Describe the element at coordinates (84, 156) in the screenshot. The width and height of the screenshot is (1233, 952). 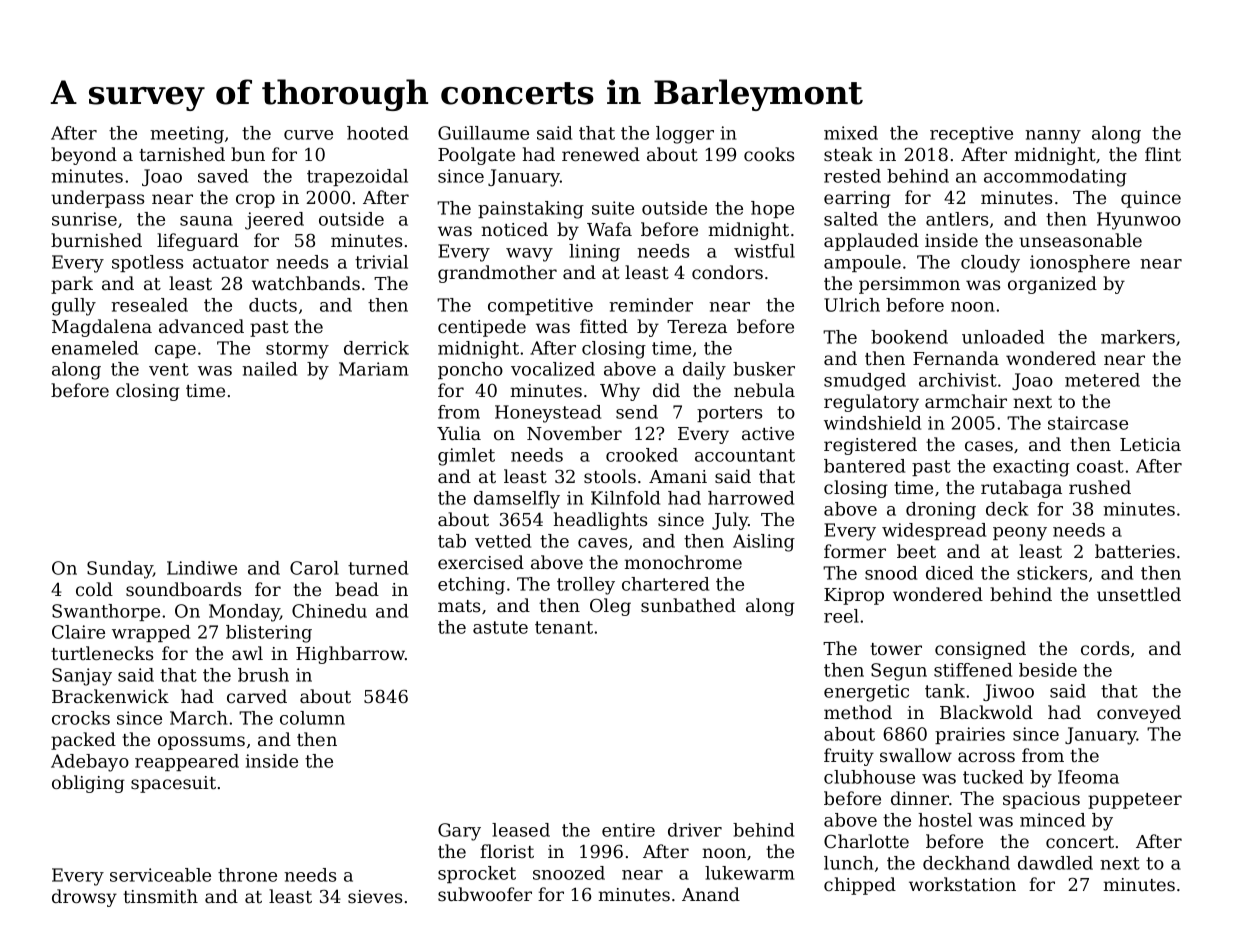
I see `beyond` at that location.
